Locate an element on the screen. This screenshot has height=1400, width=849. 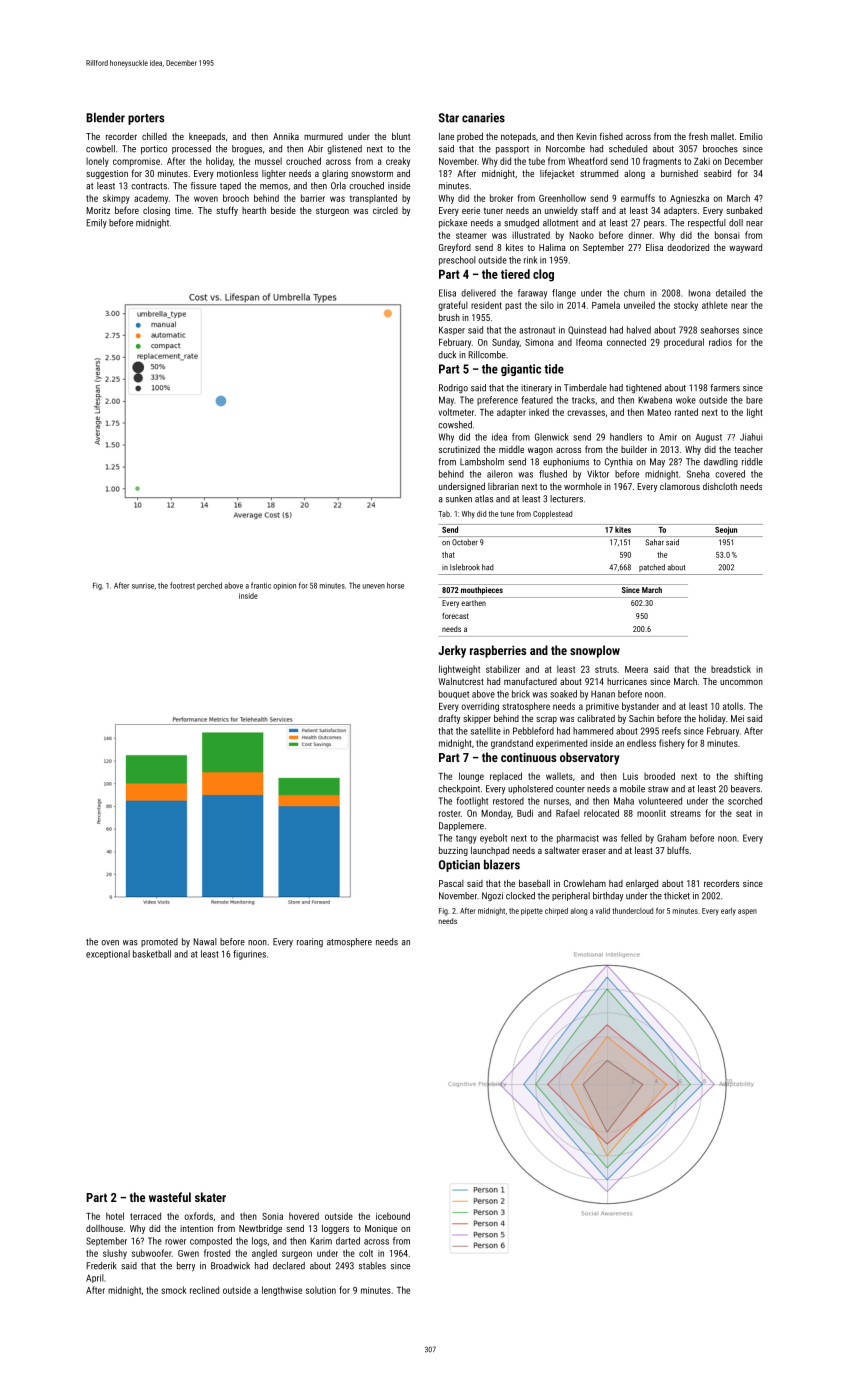
duck is located at coordinates (447, 355).
